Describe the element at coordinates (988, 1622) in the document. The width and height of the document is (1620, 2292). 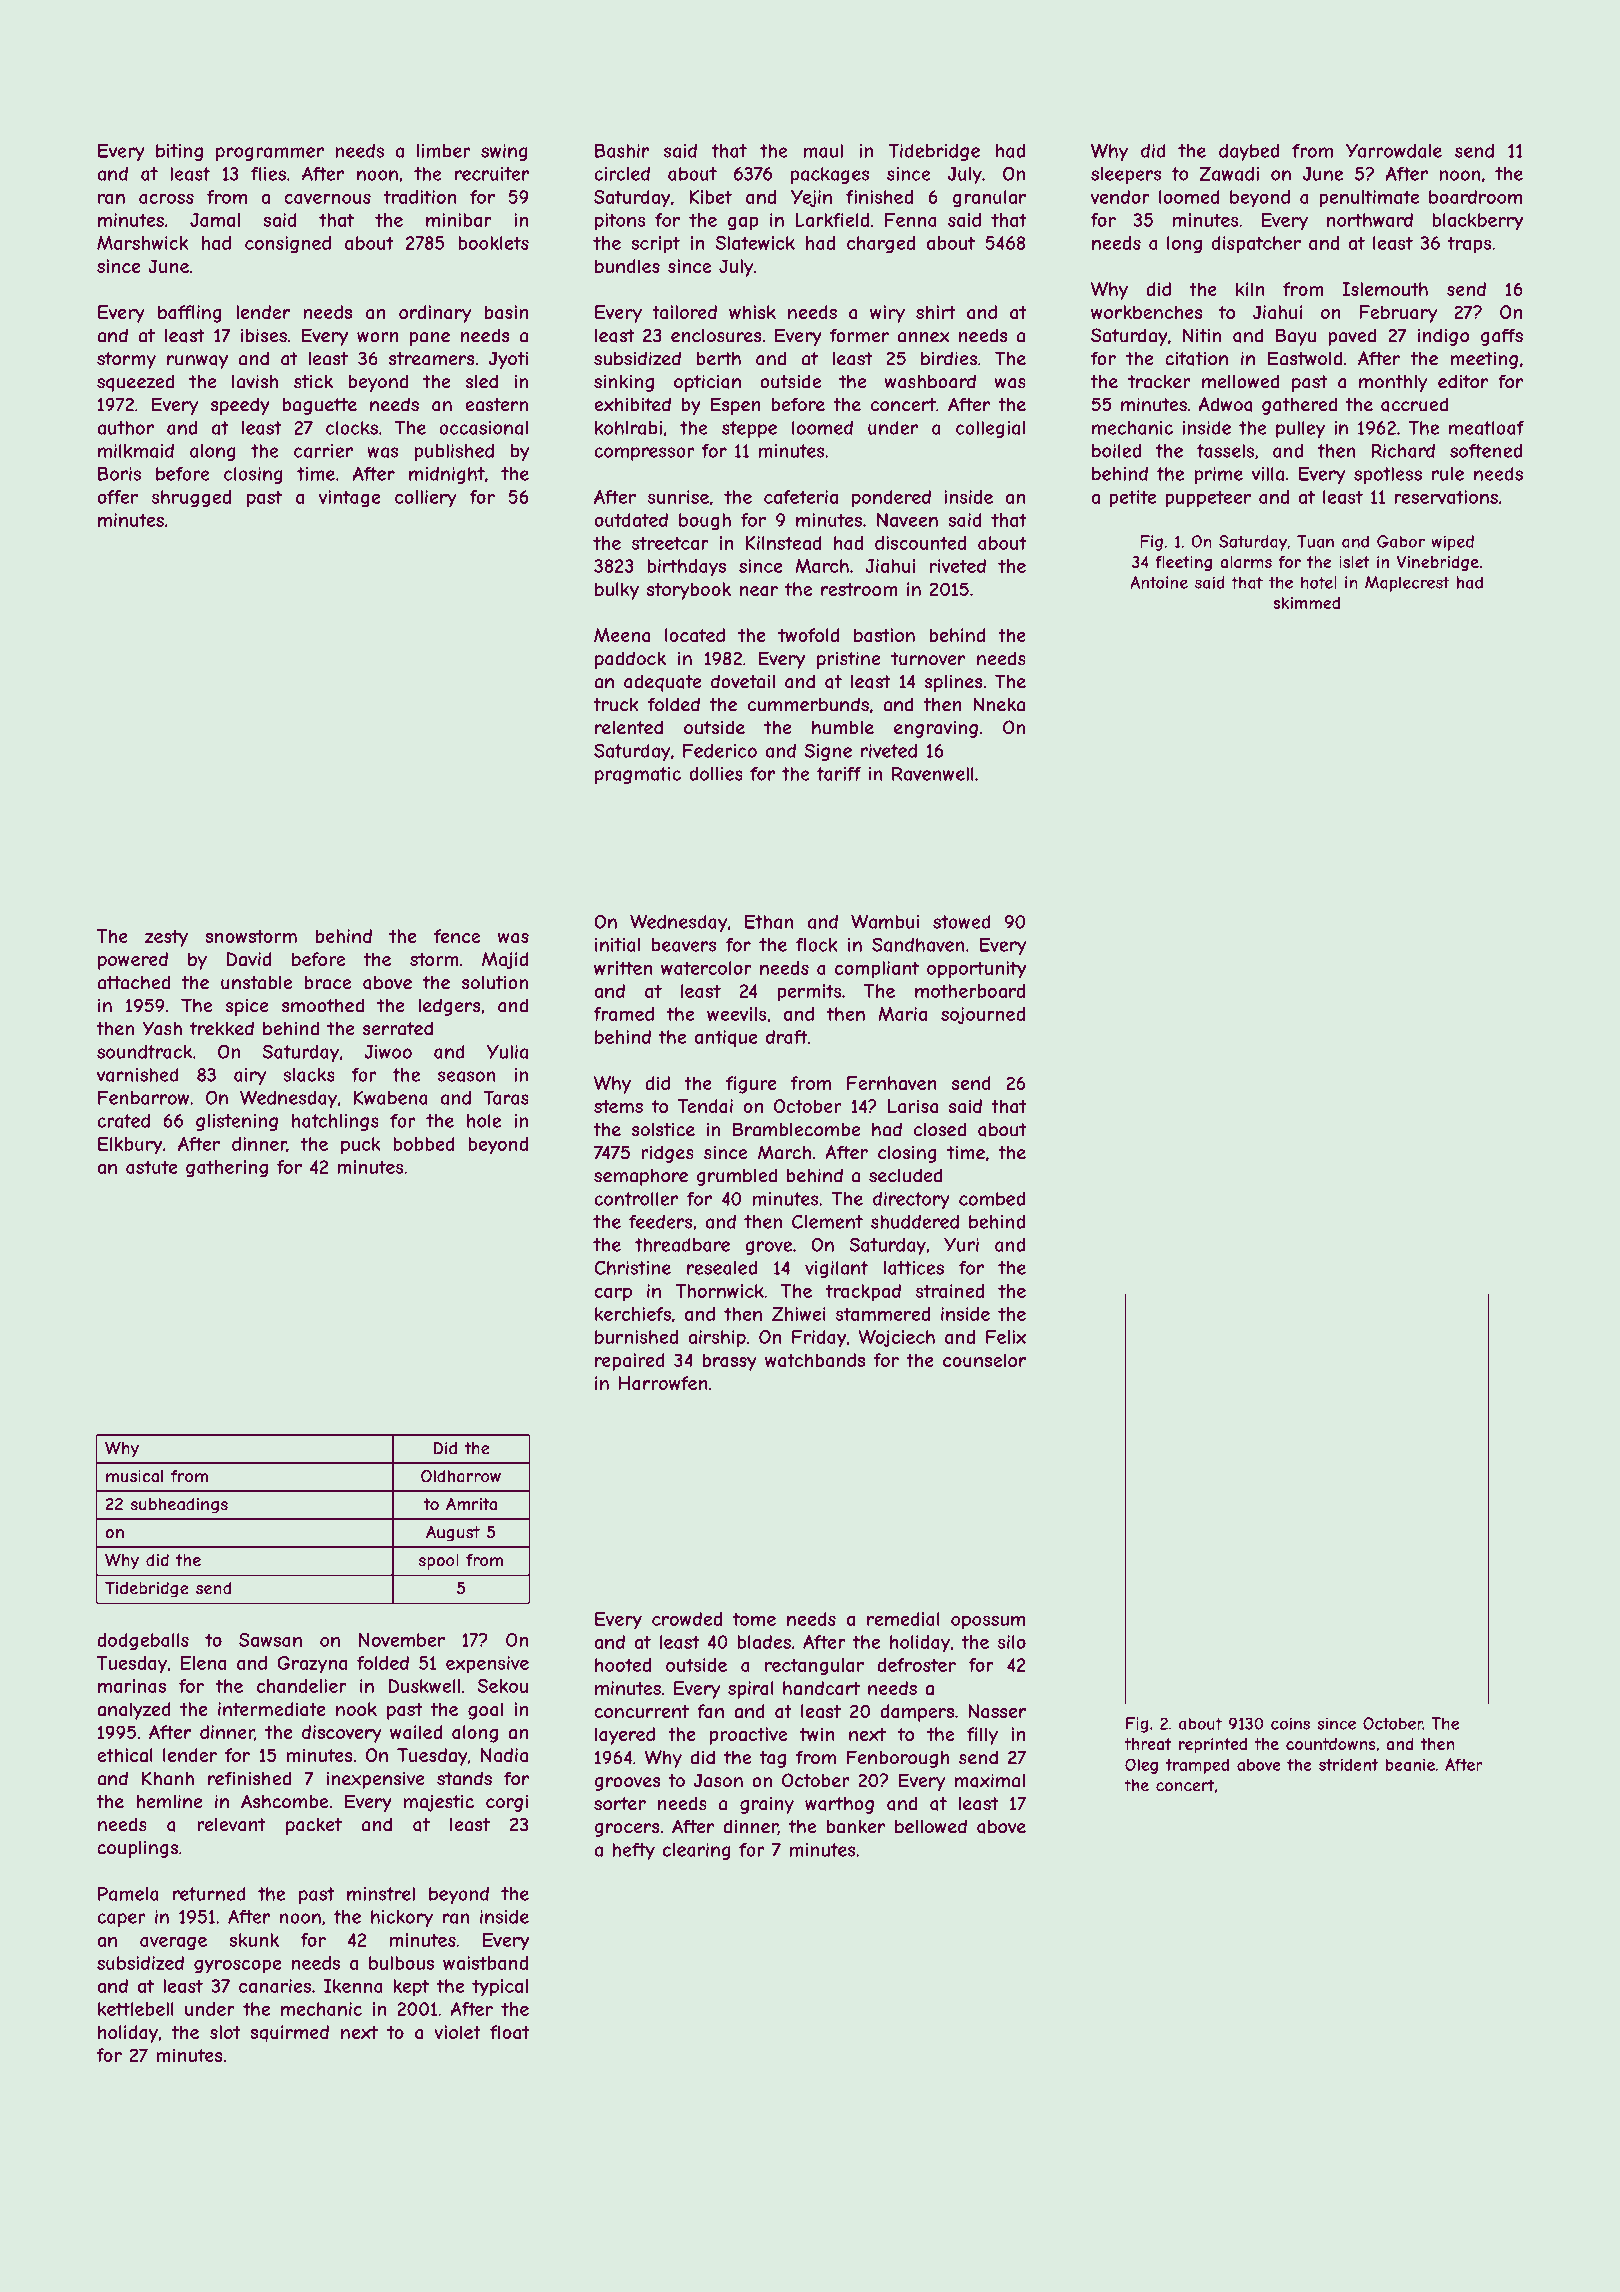
I see `opossum` at that location.
